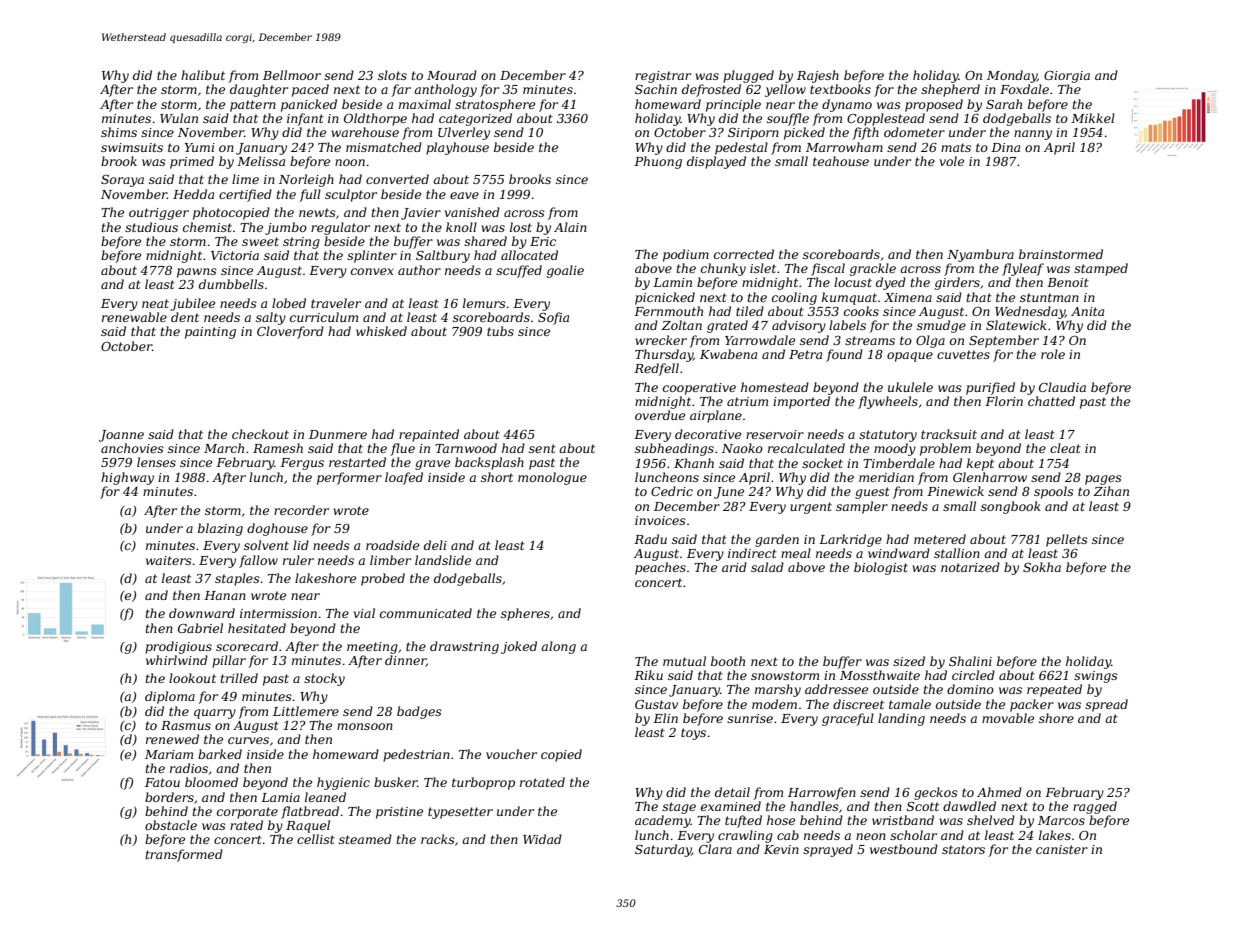 The width and height of the screenshot is (1233, 952). I want to click on intermission, so click(278, 613).
